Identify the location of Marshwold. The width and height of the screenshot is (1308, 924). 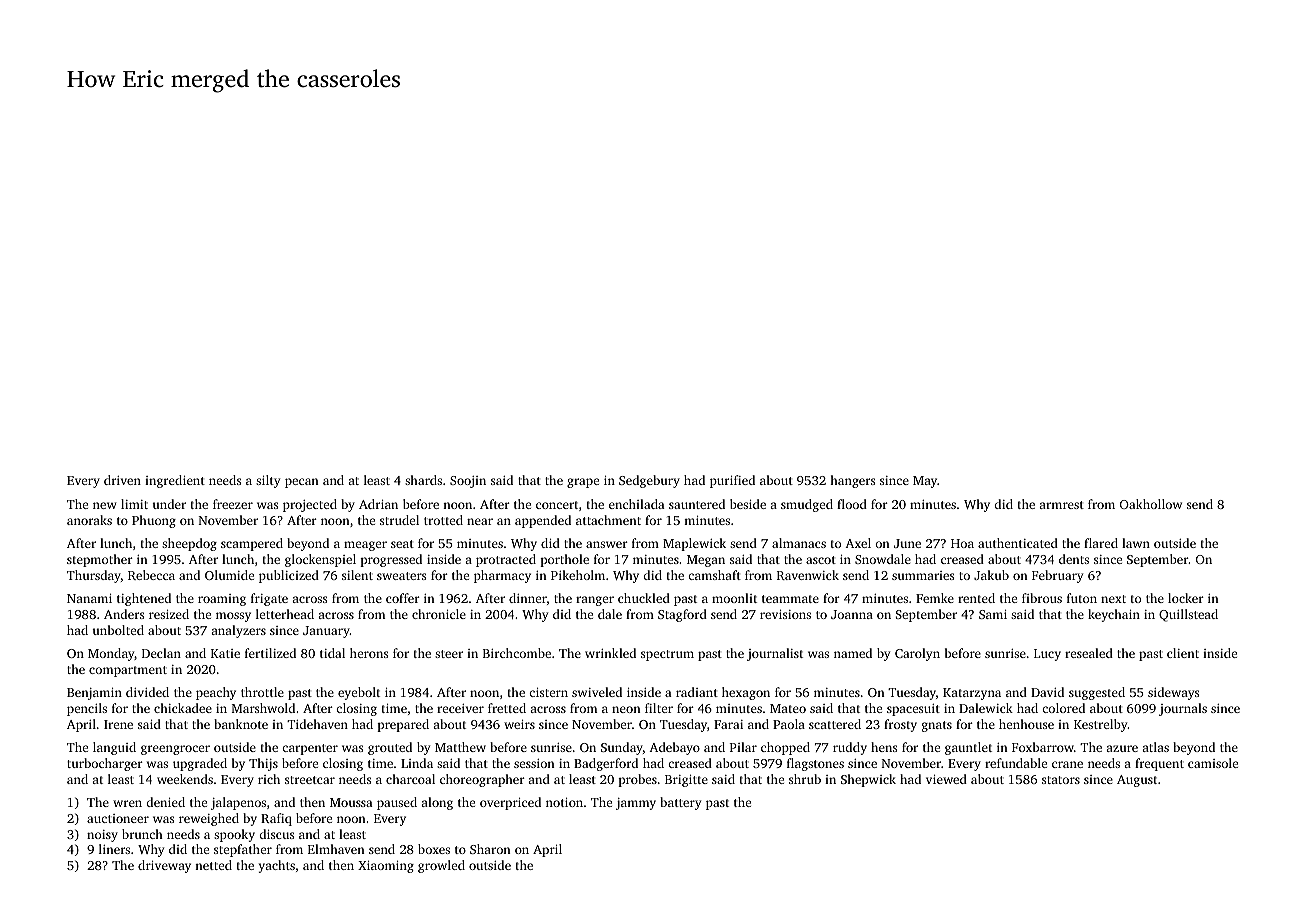
(263, 708).
